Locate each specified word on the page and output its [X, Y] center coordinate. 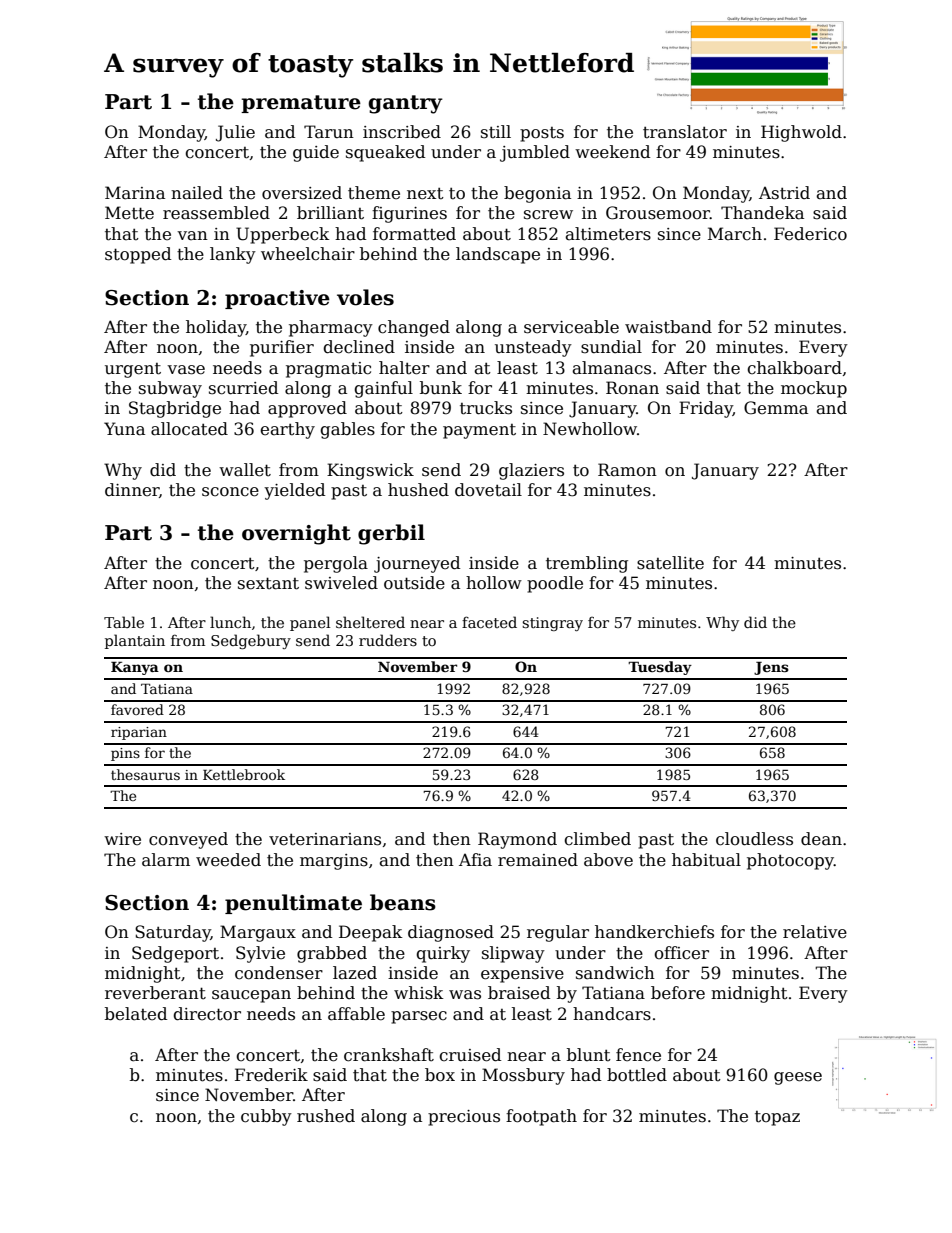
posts [542, 134]
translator [685, 132]
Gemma [776, 408]
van [192, 235]
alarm [166, 860]
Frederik [271, 1075]
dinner [132, 490]
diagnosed [451, 933]
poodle [555, 584]
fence [638, 1055]
